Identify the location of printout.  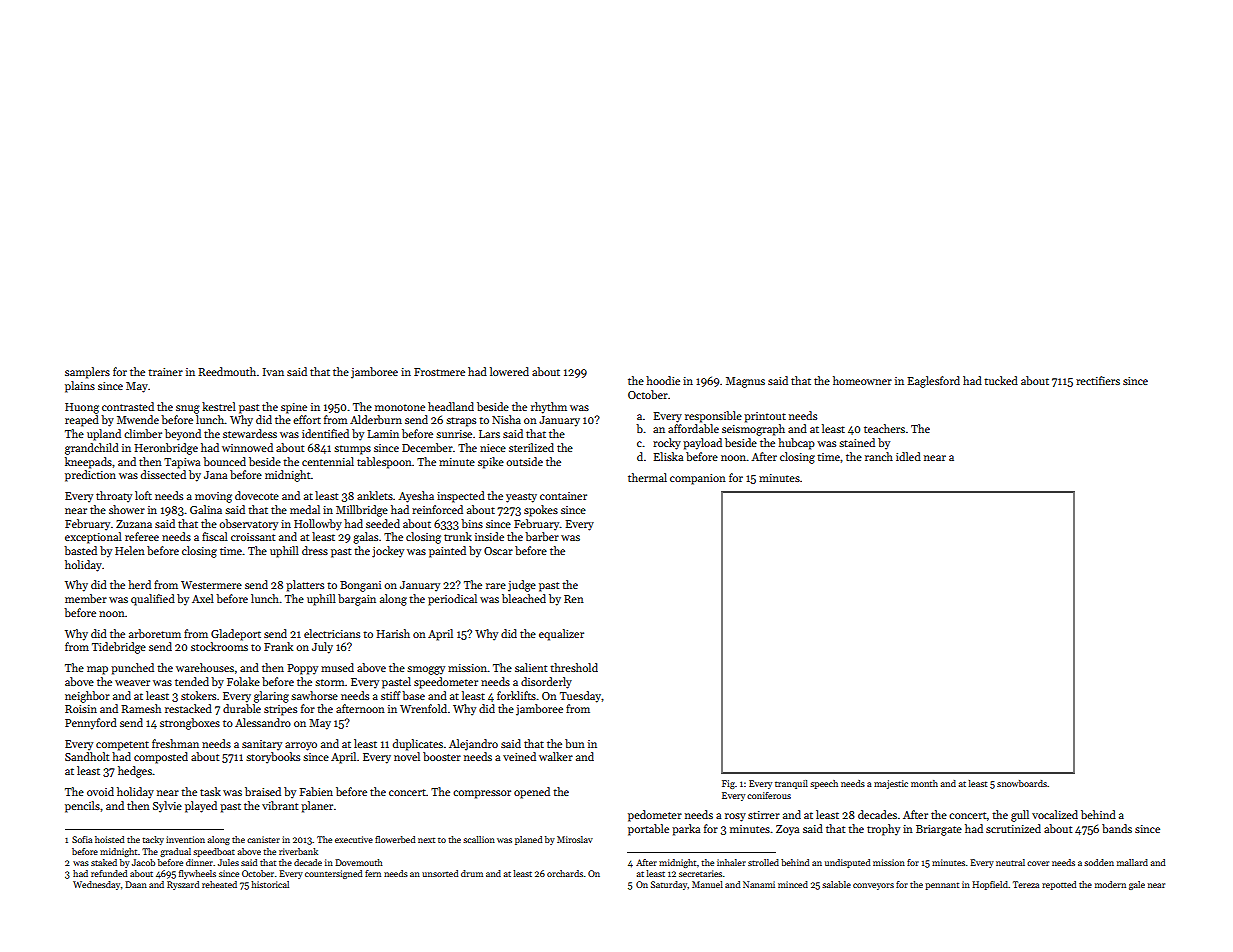
(765, 417).
